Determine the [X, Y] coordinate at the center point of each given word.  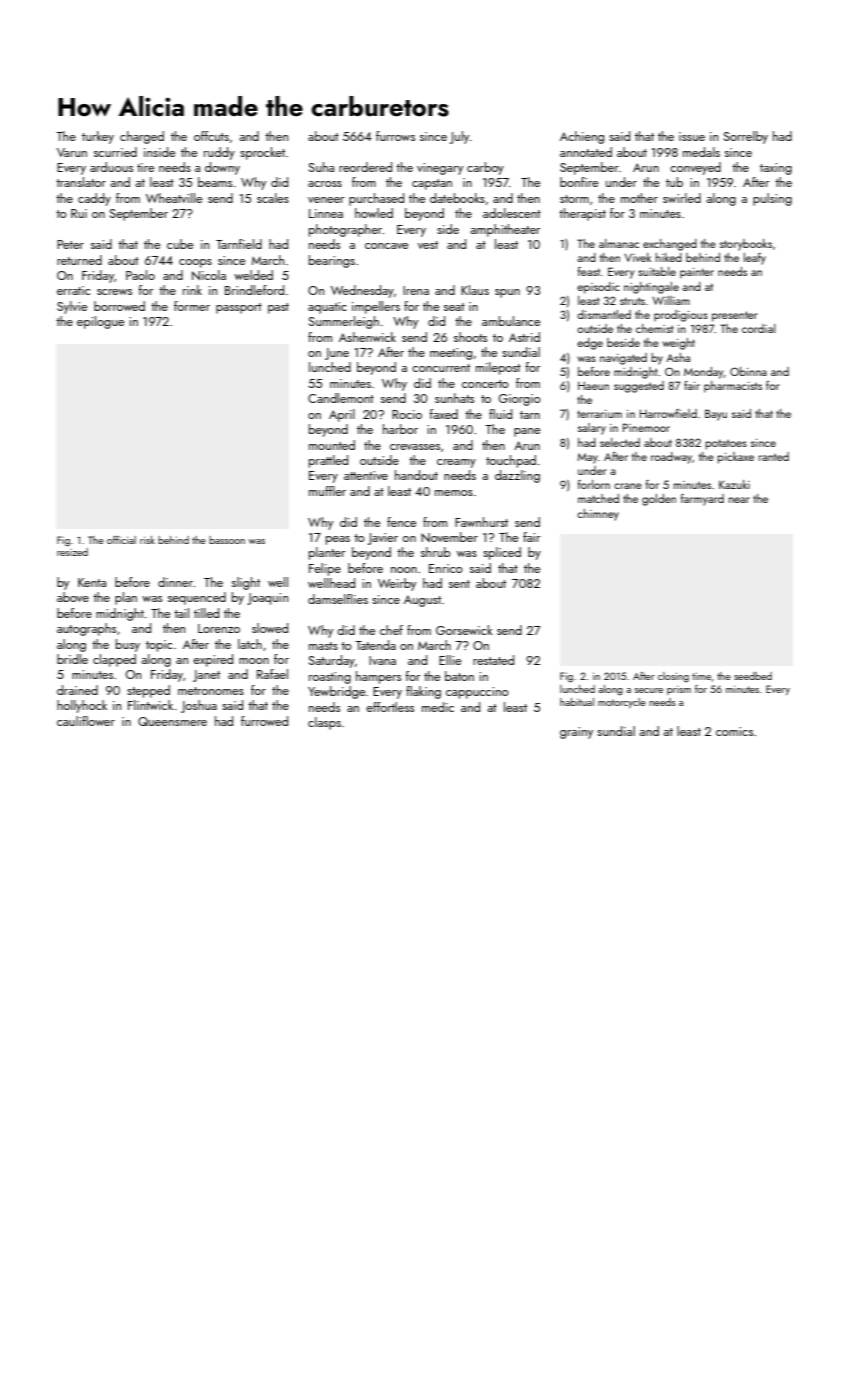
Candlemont [341, 398]
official [121, 540]
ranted [774, 456]
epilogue [100, 322]
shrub [435, 552]
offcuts [211, 136]
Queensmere [172, 721]
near [739, 500]
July [459, 137]
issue [692, 136]
